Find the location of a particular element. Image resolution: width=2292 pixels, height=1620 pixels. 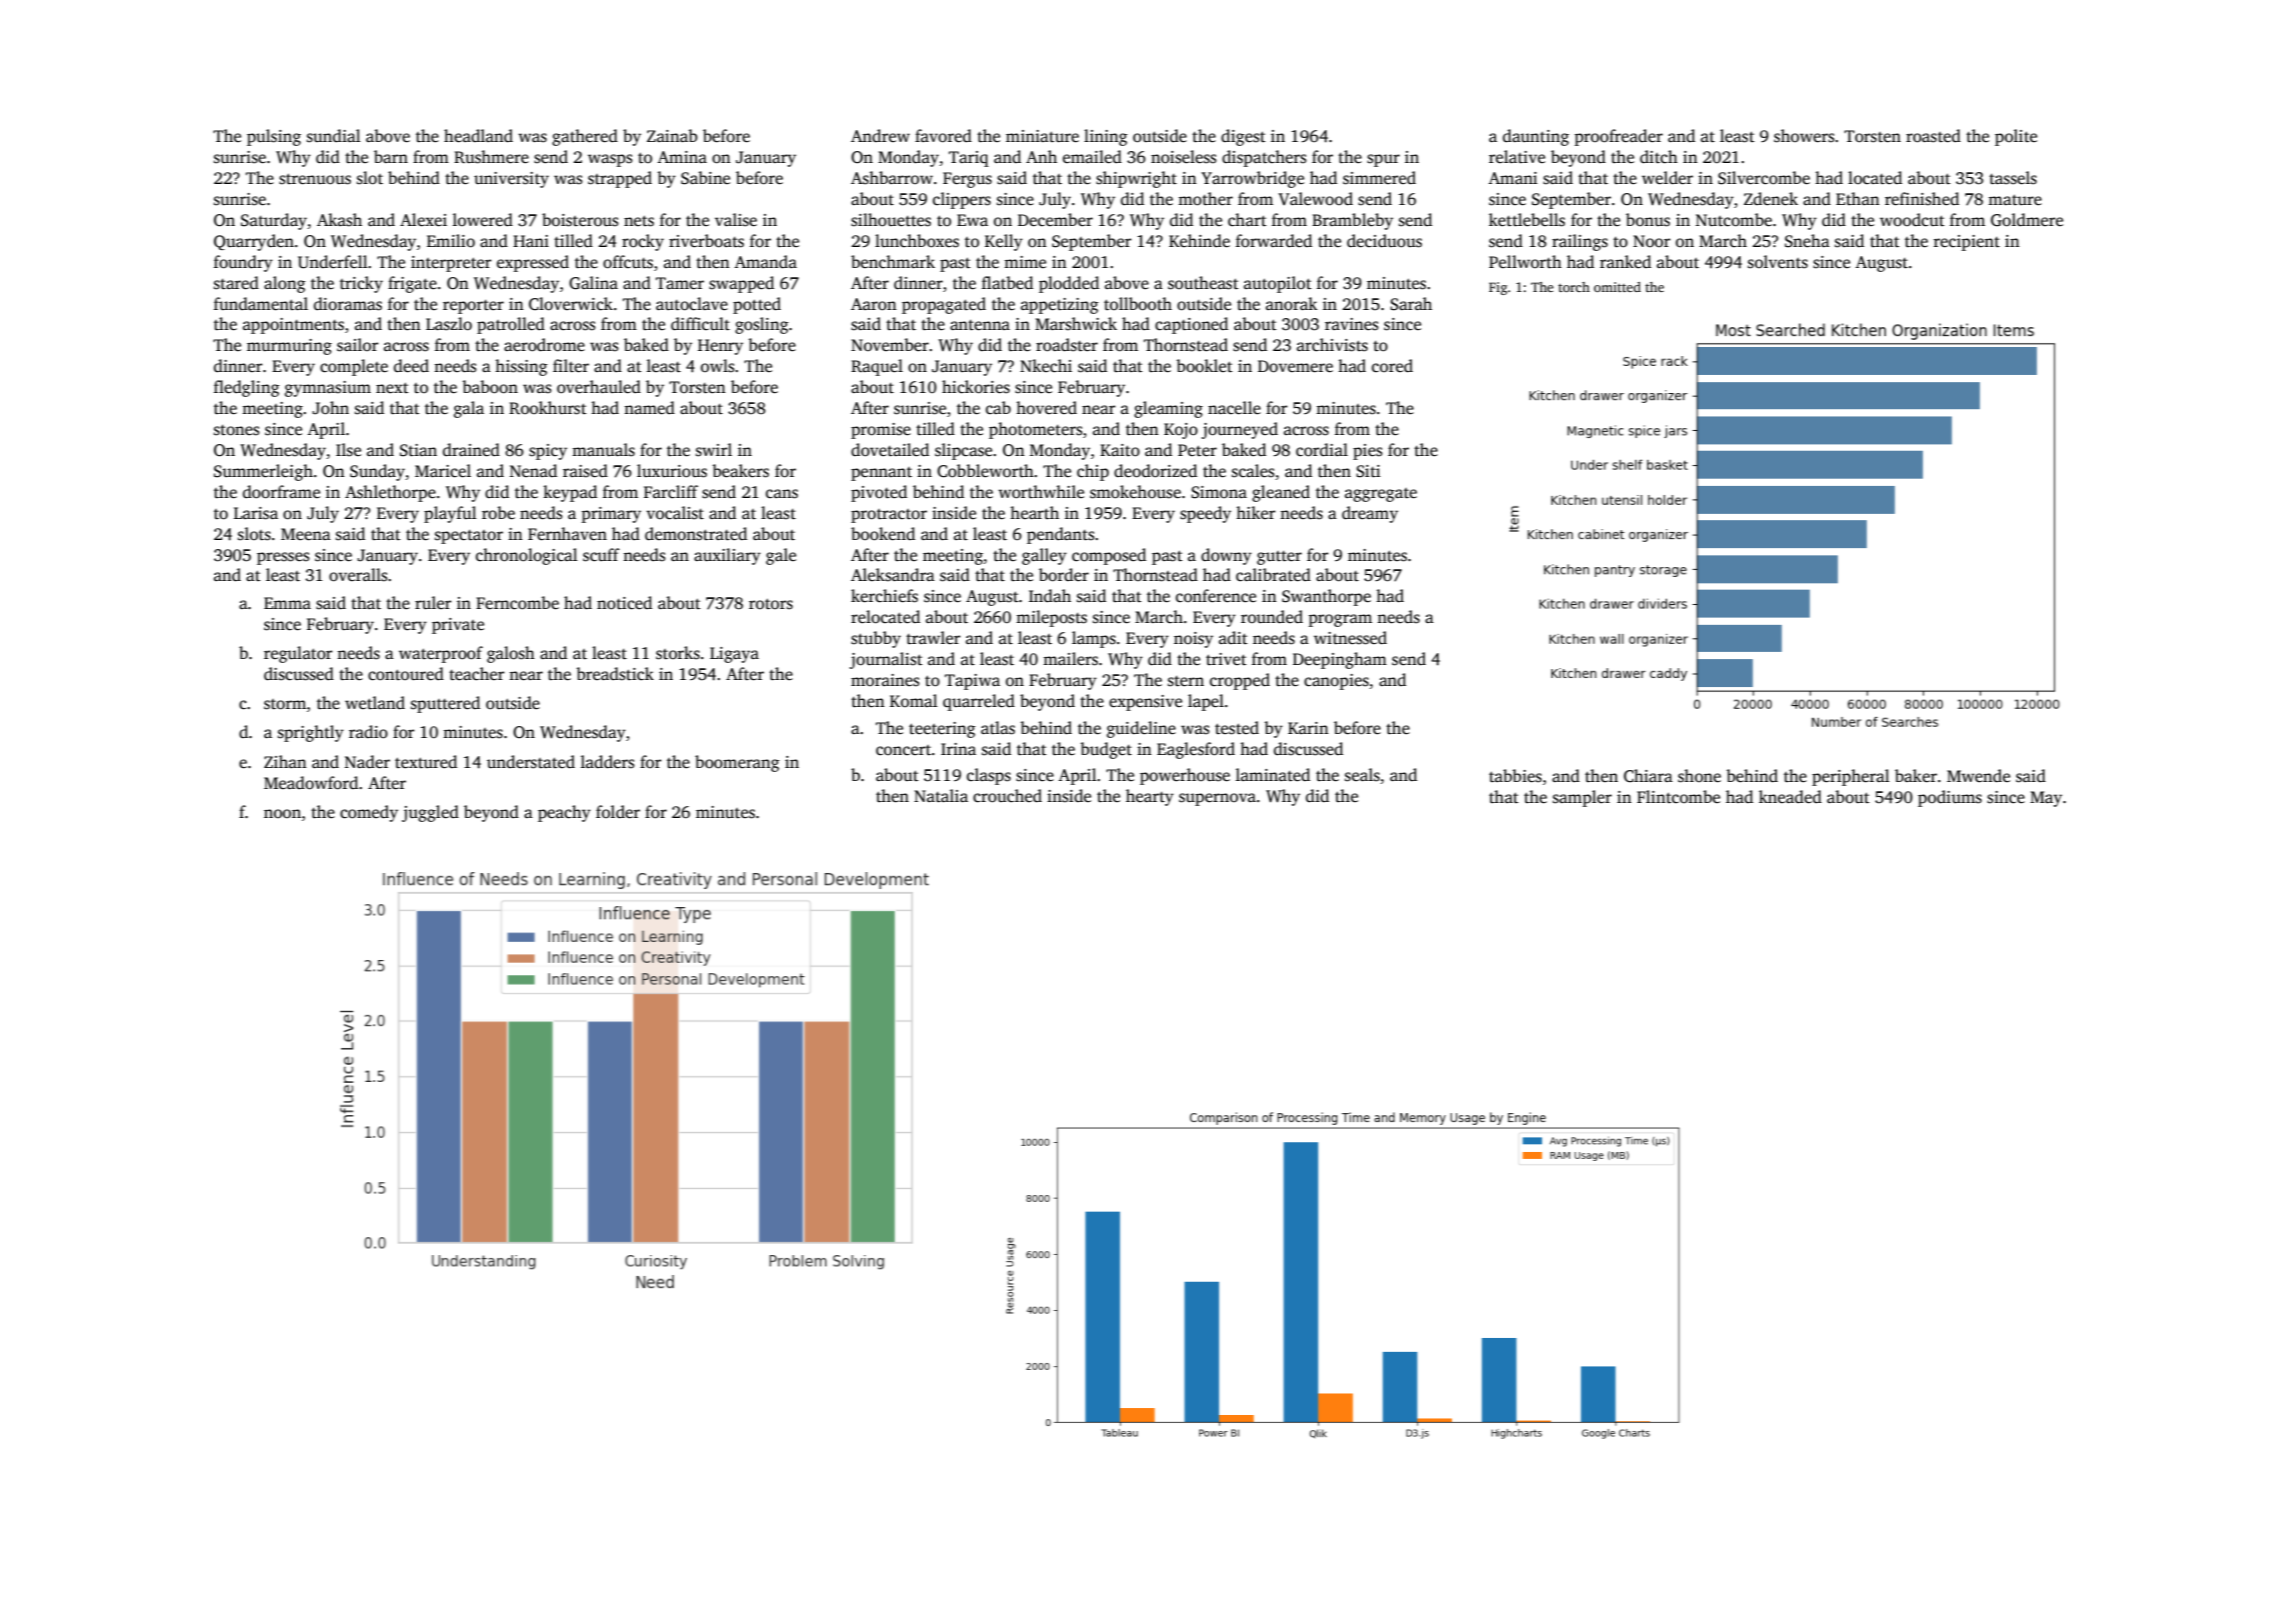

supernova is located at coordinates (1217, 799).
